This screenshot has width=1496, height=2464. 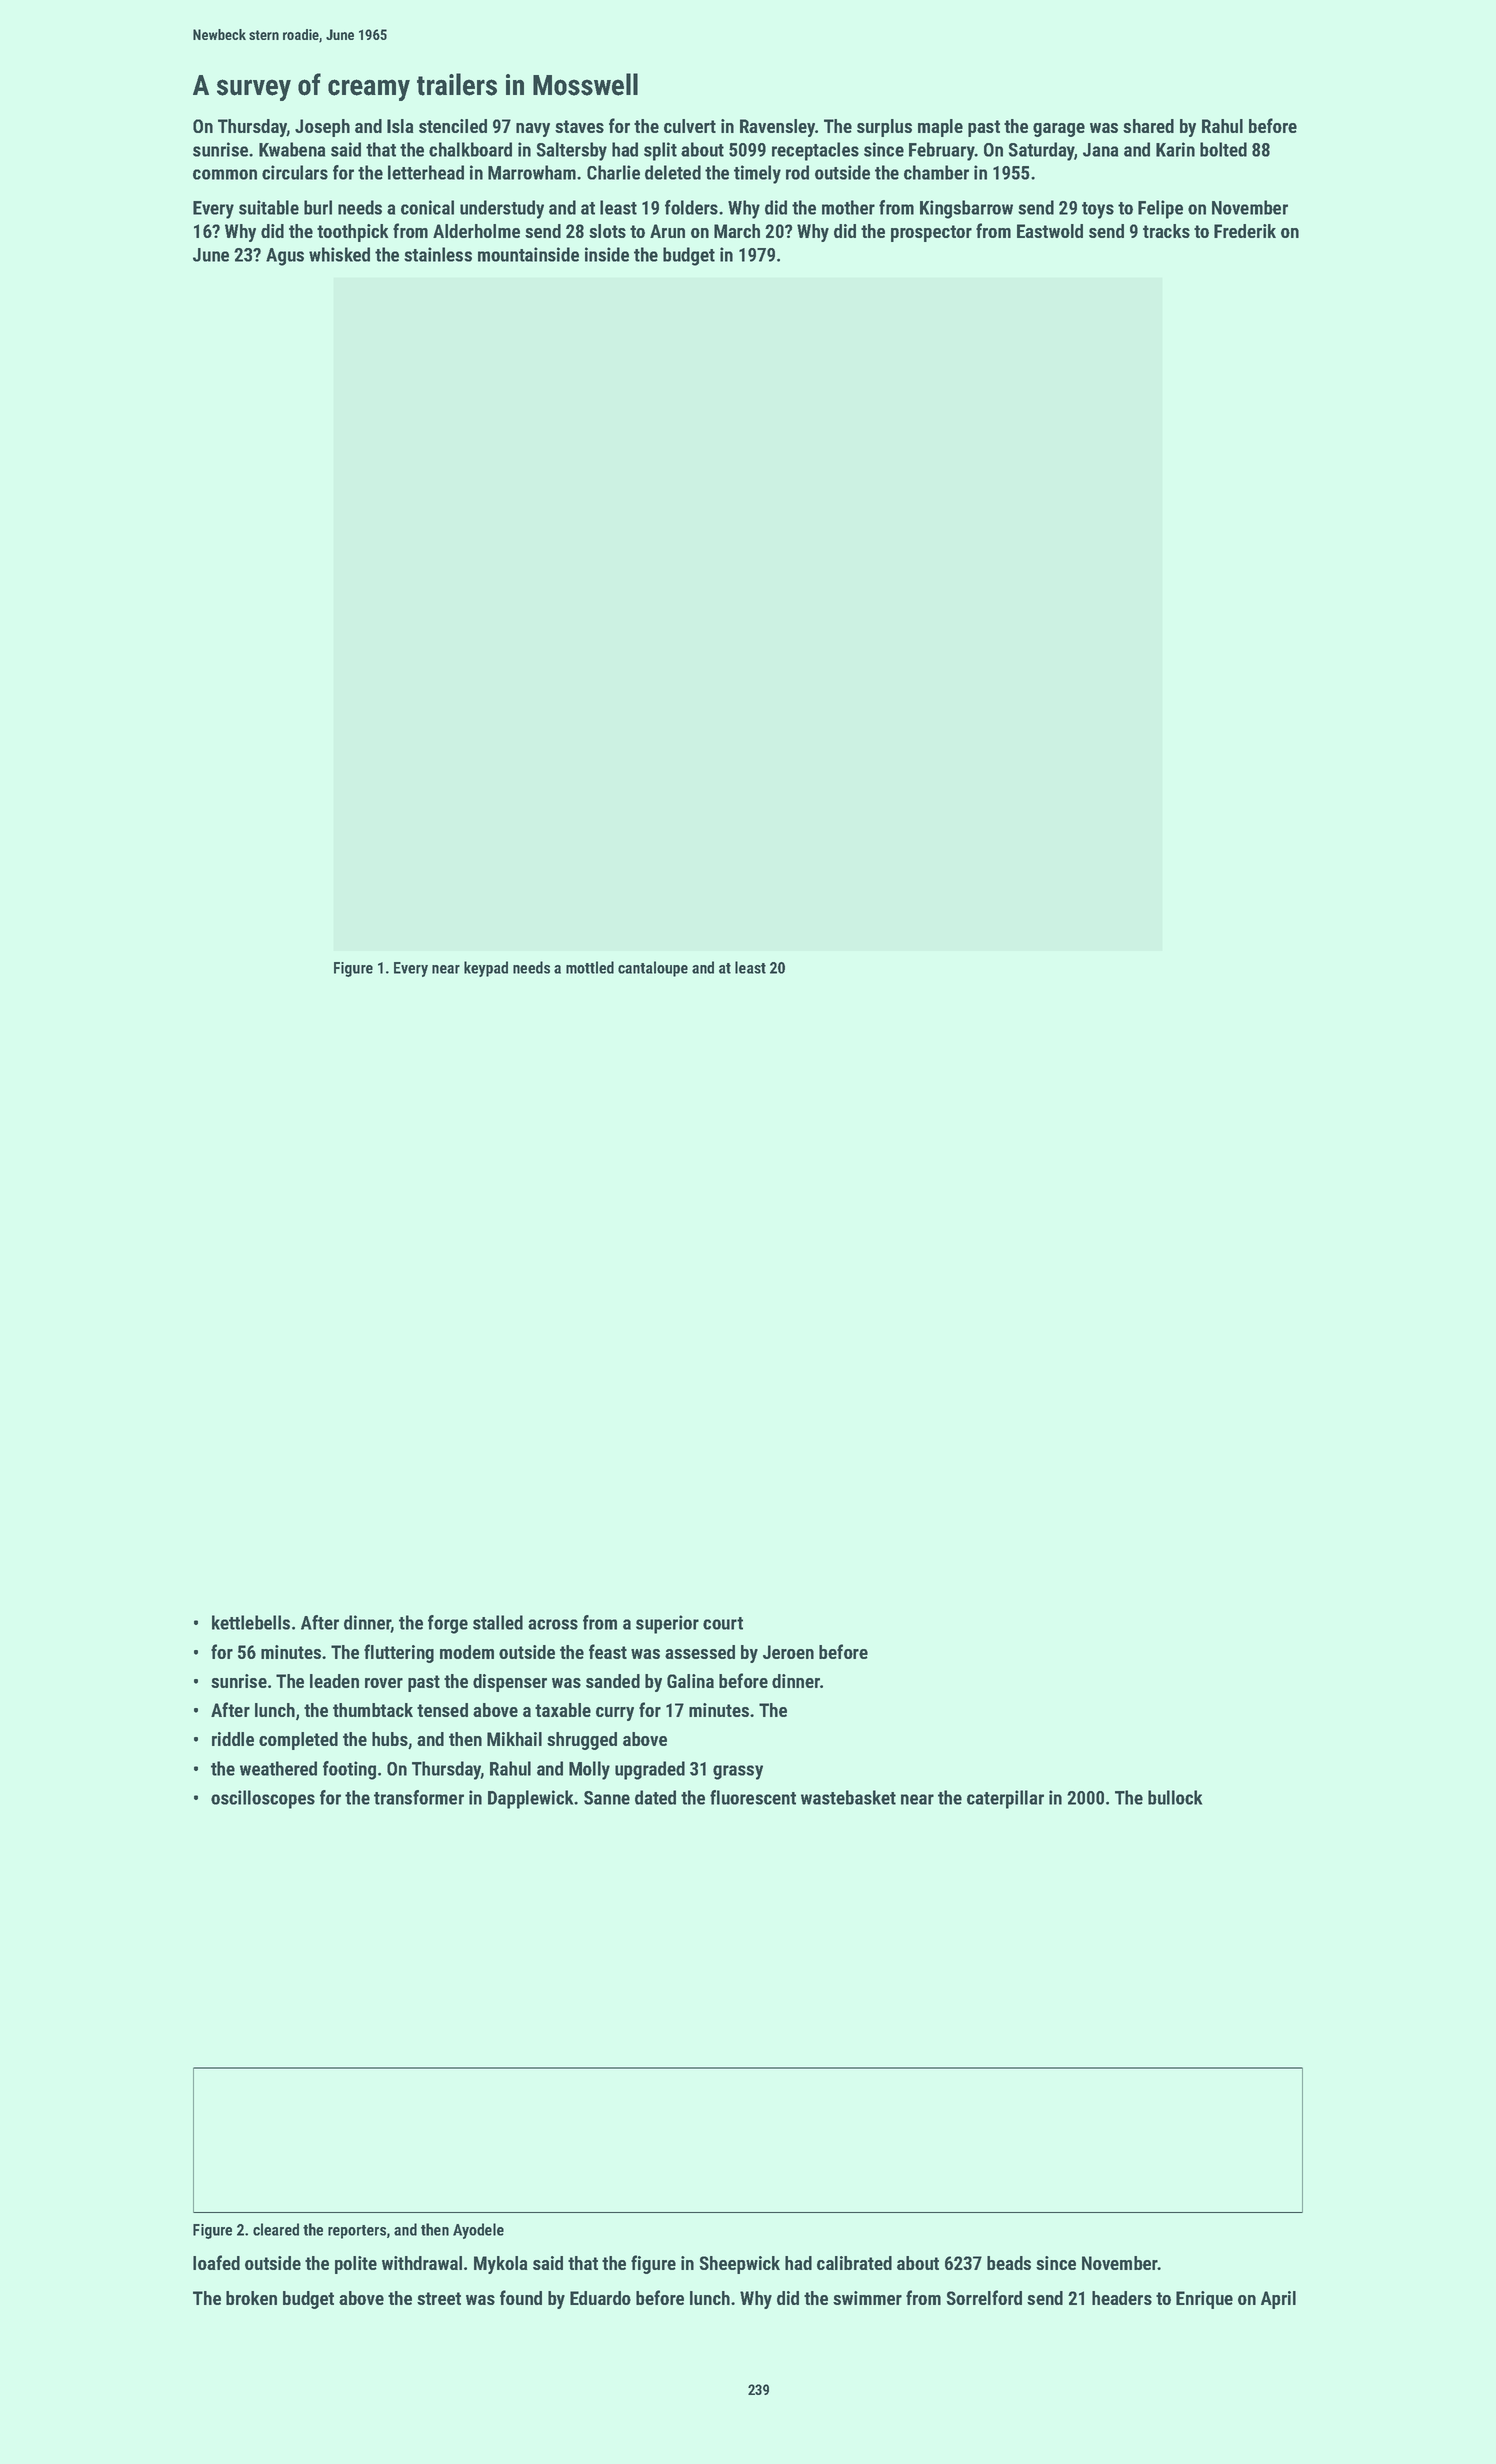 What do you see at coordinates (486, 969) in the screenshot?
I see `keypad` at bounding box center [486, 969].
